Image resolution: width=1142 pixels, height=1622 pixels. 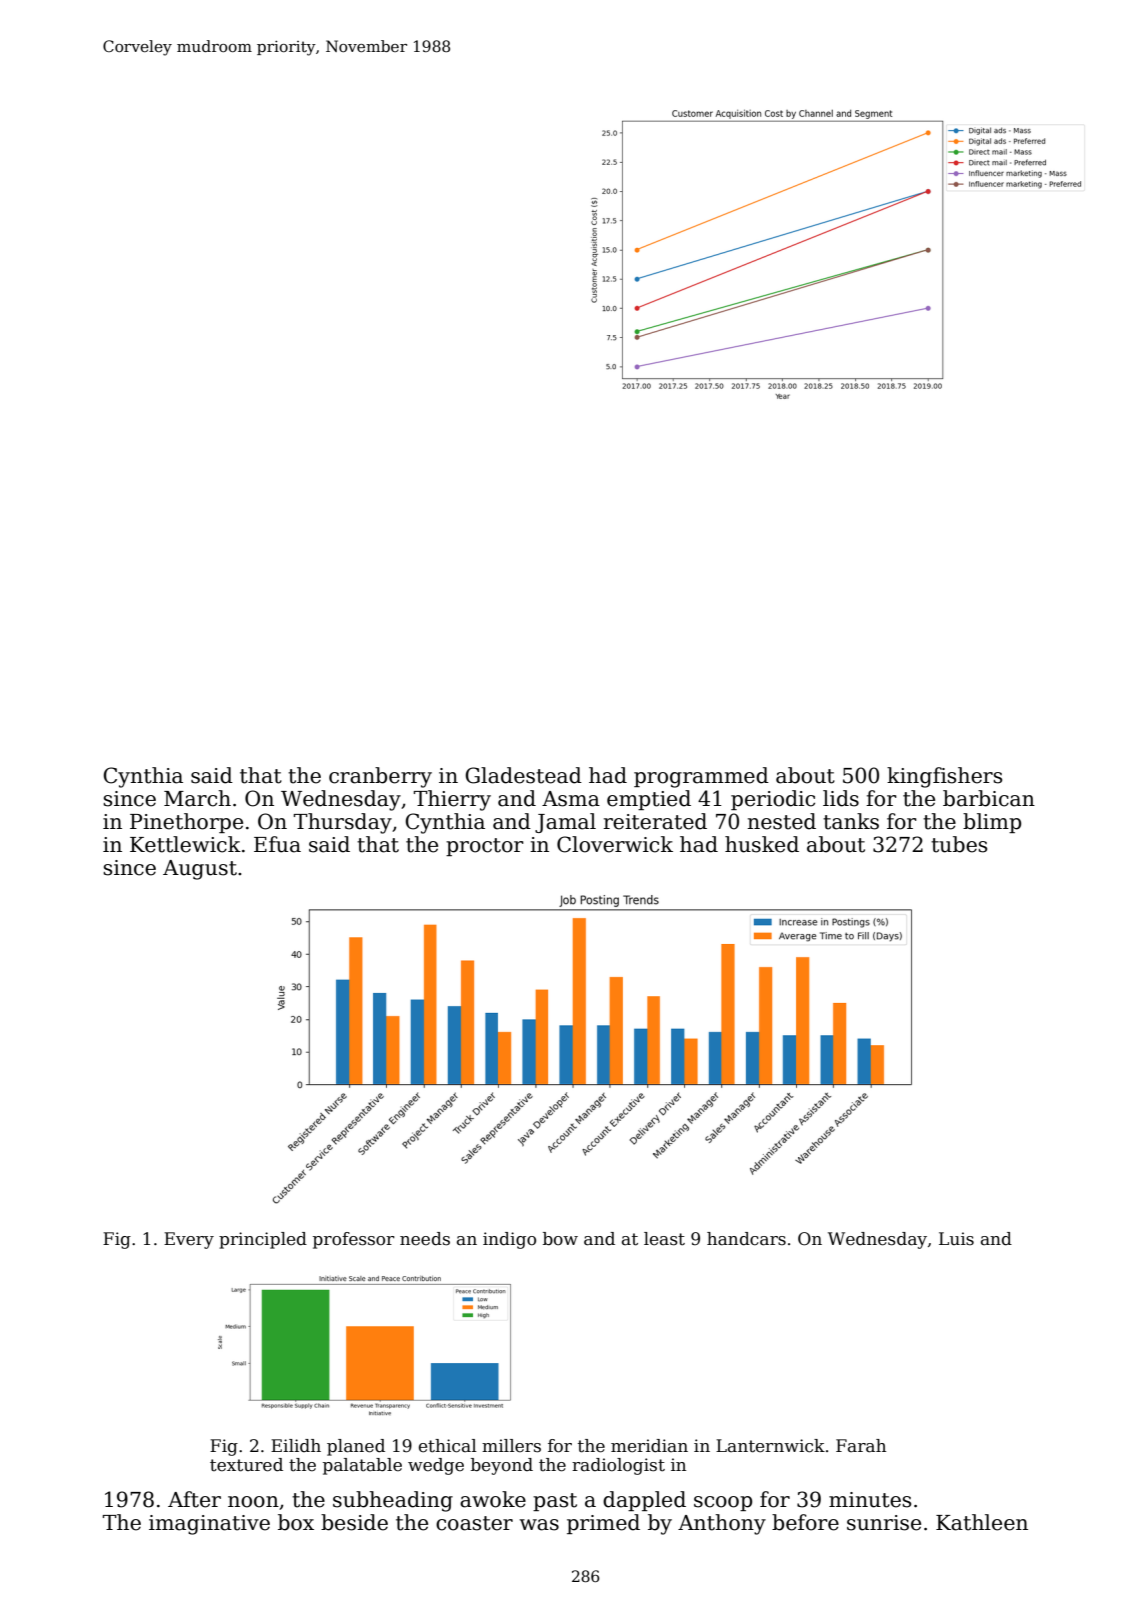 I want to click on imaginative, so click(x=209, y=1525).
